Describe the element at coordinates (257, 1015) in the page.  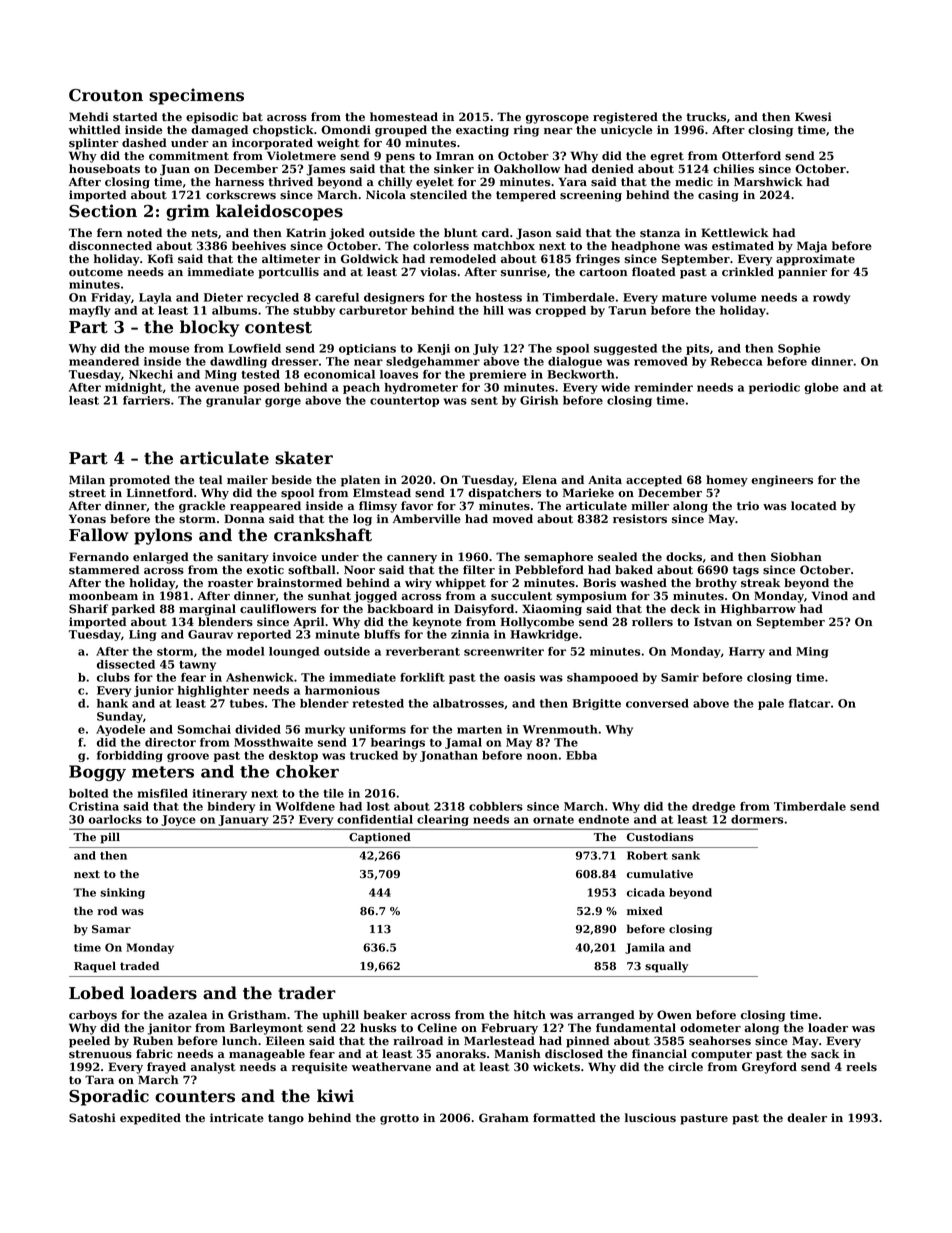
I see `Gristham` at that location.
